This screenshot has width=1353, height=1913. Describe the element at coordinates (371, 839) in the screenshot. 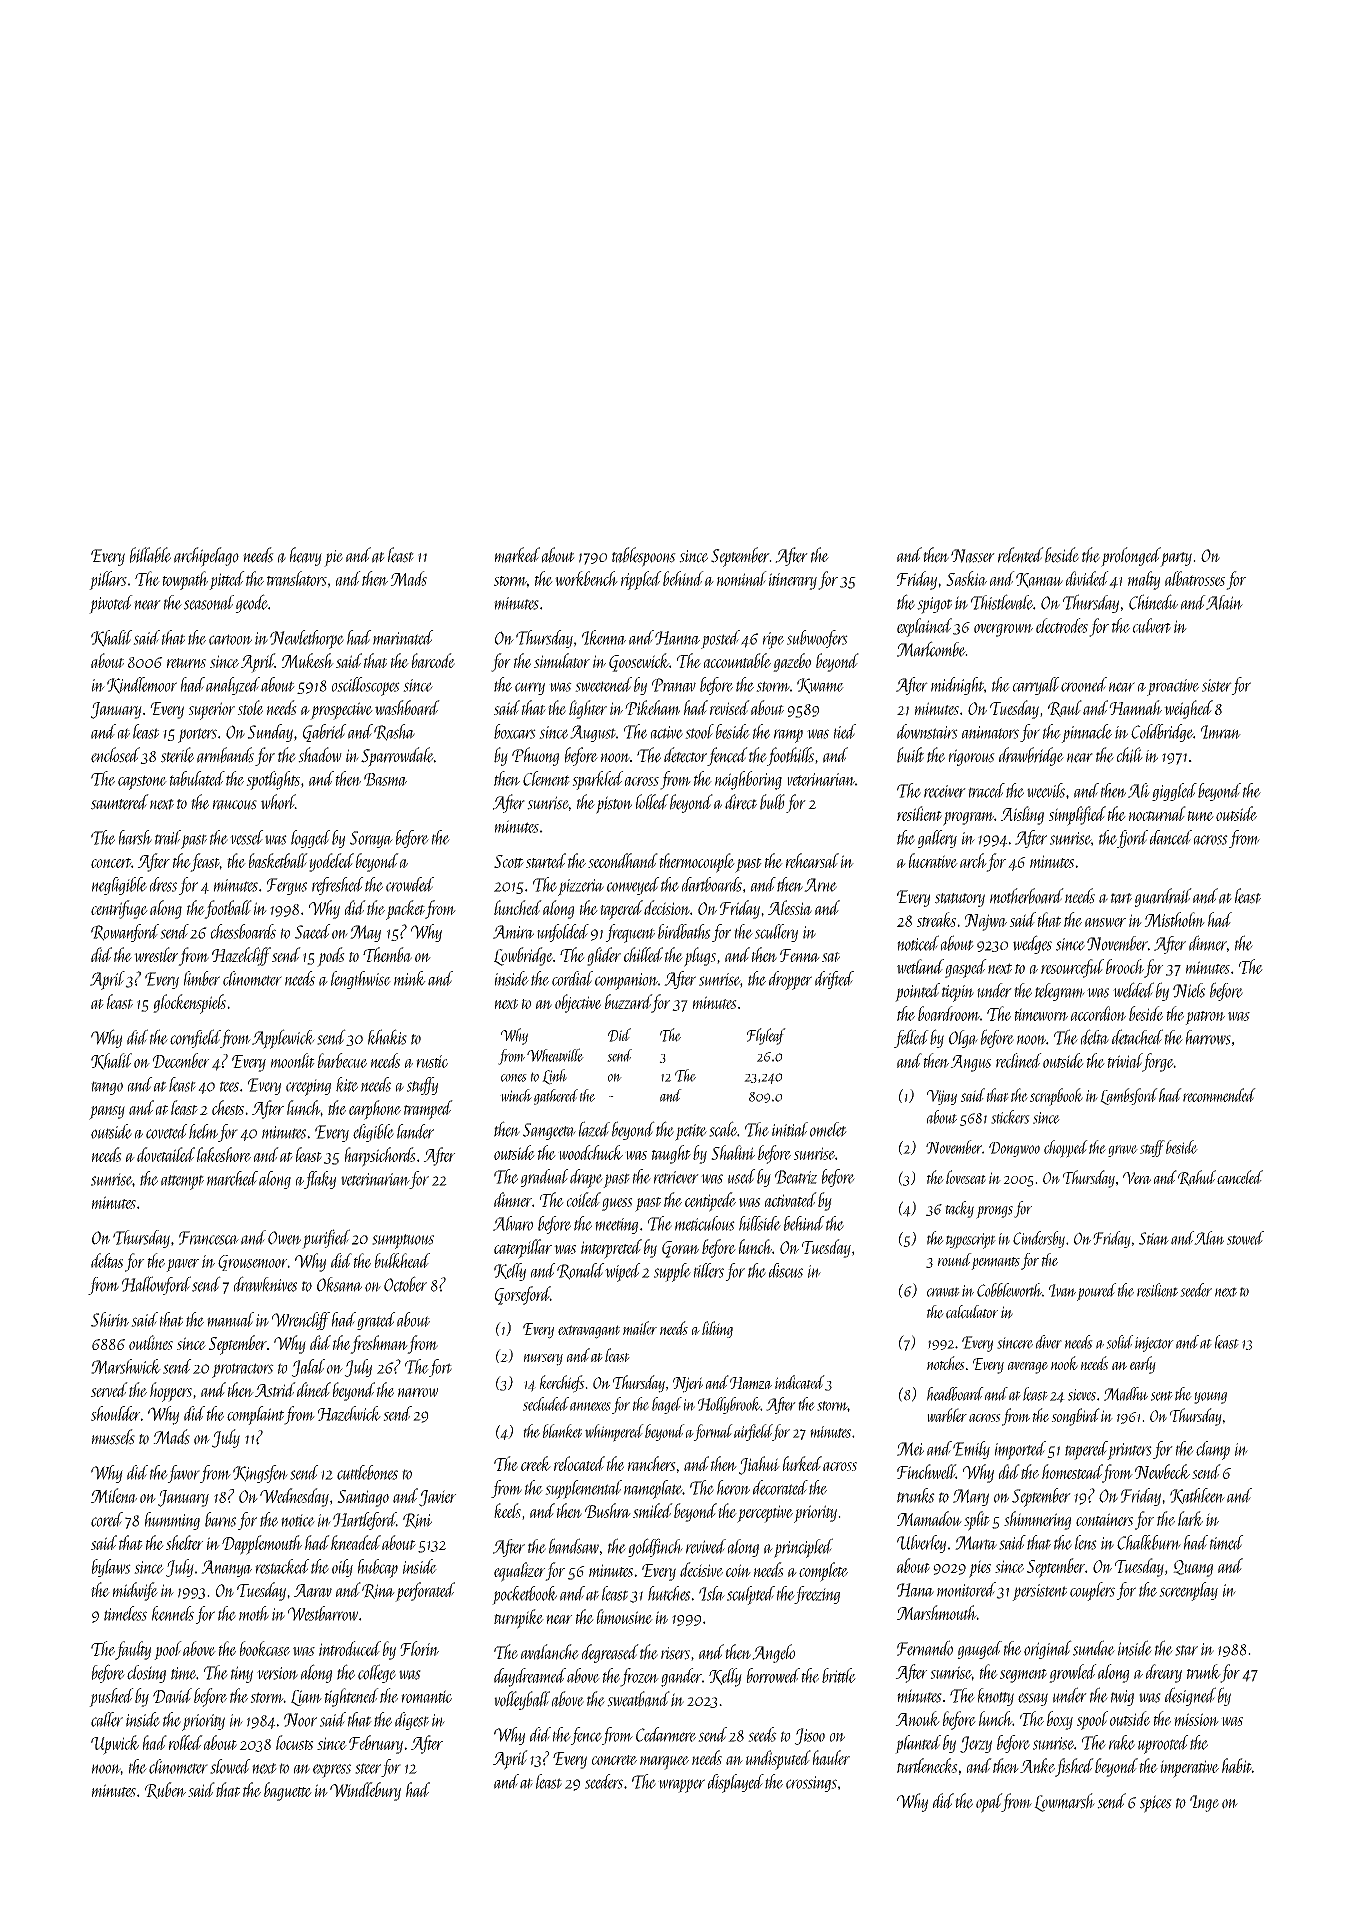

I see `Soraya` at that location.
